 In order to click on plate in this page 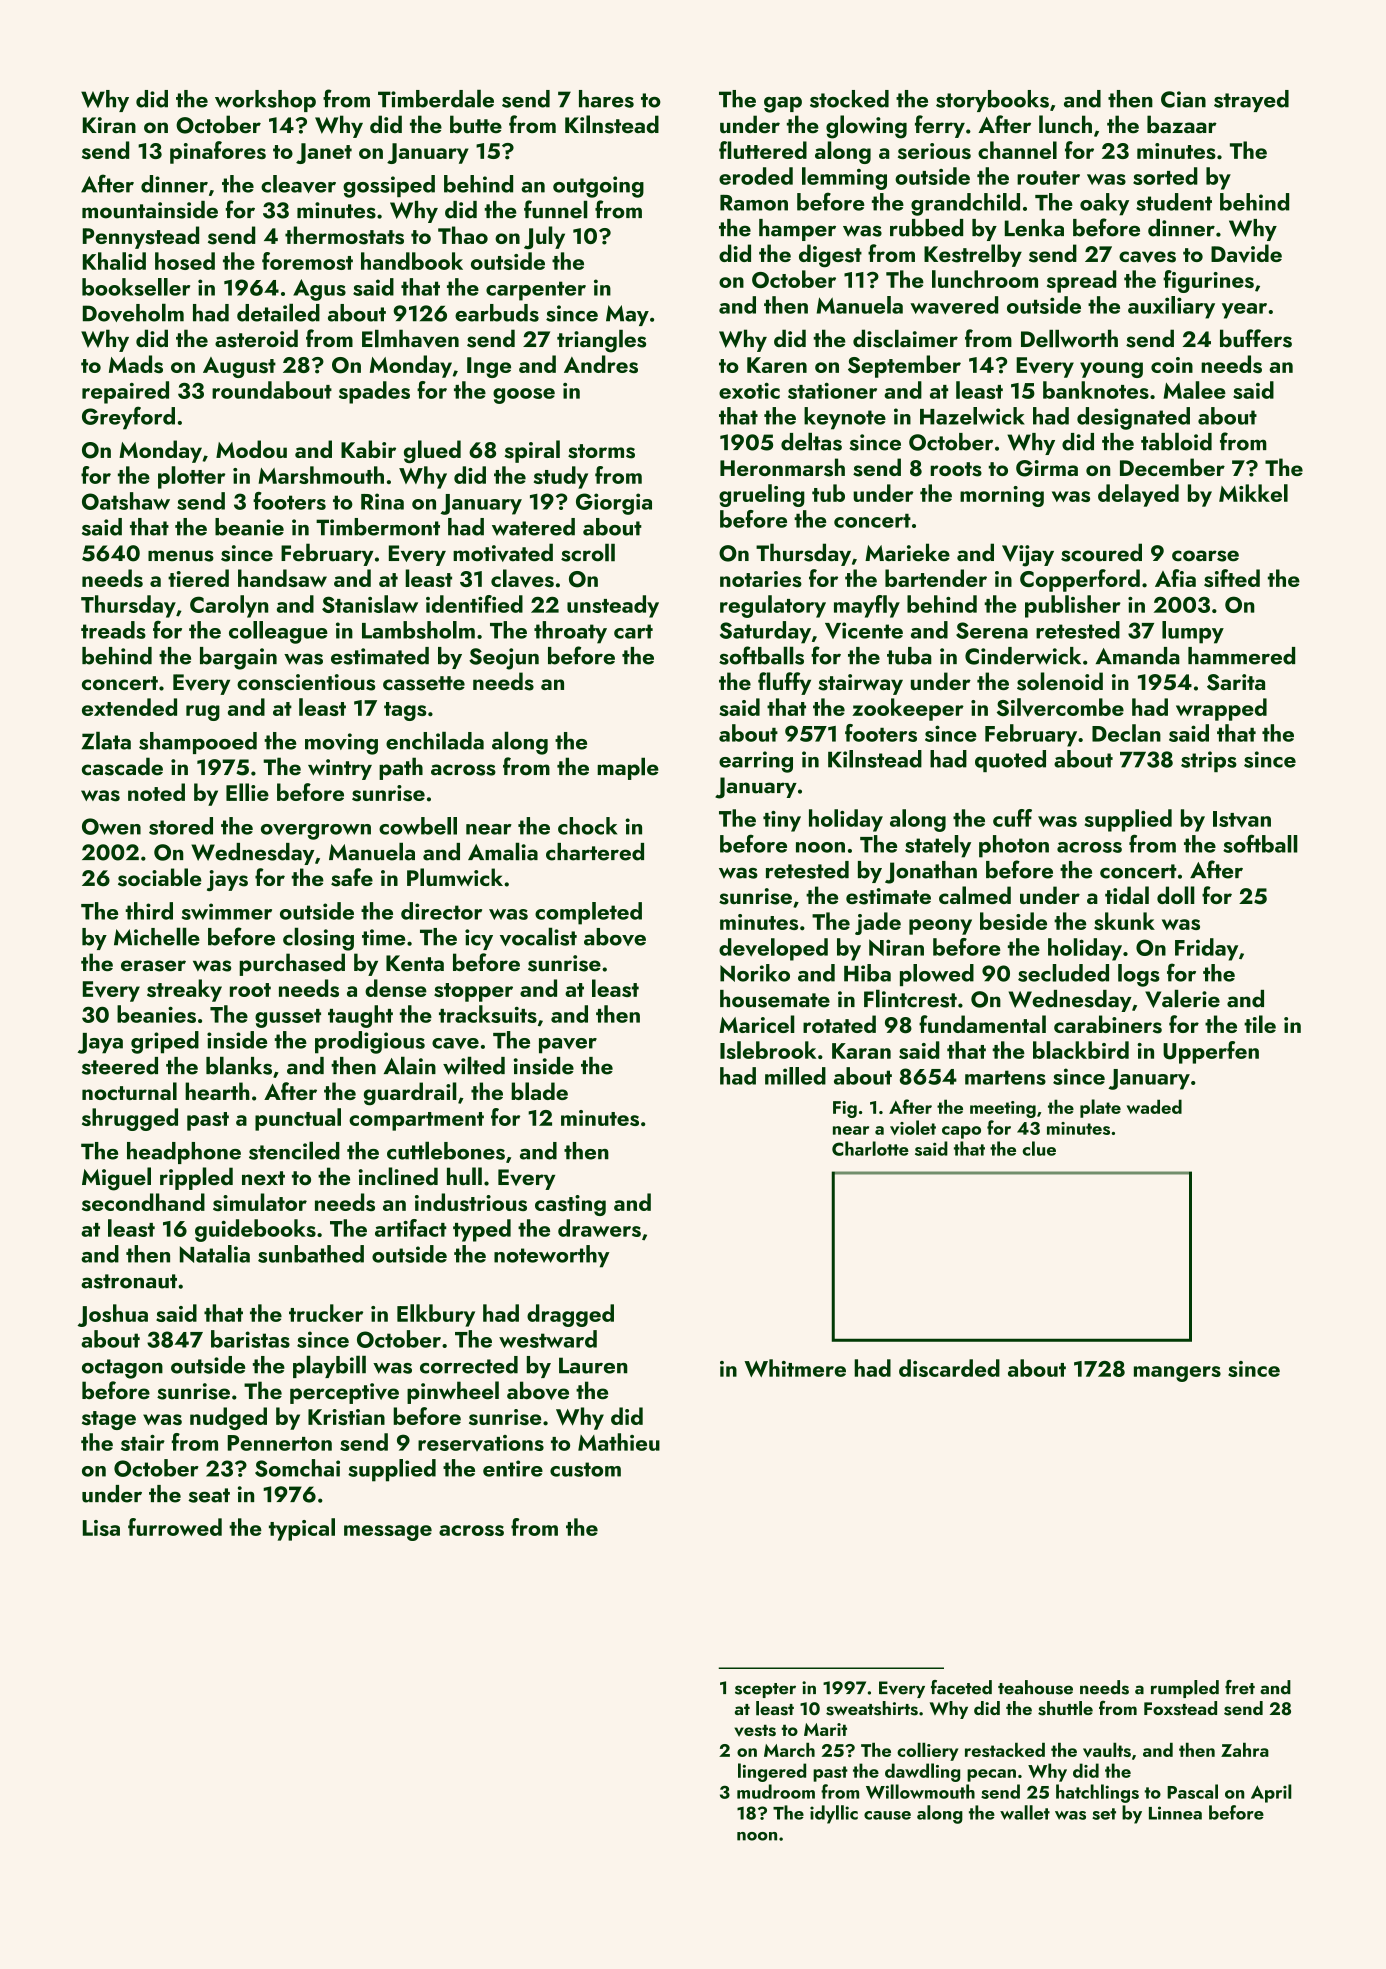, I will do `click(1100, 1108)`.
